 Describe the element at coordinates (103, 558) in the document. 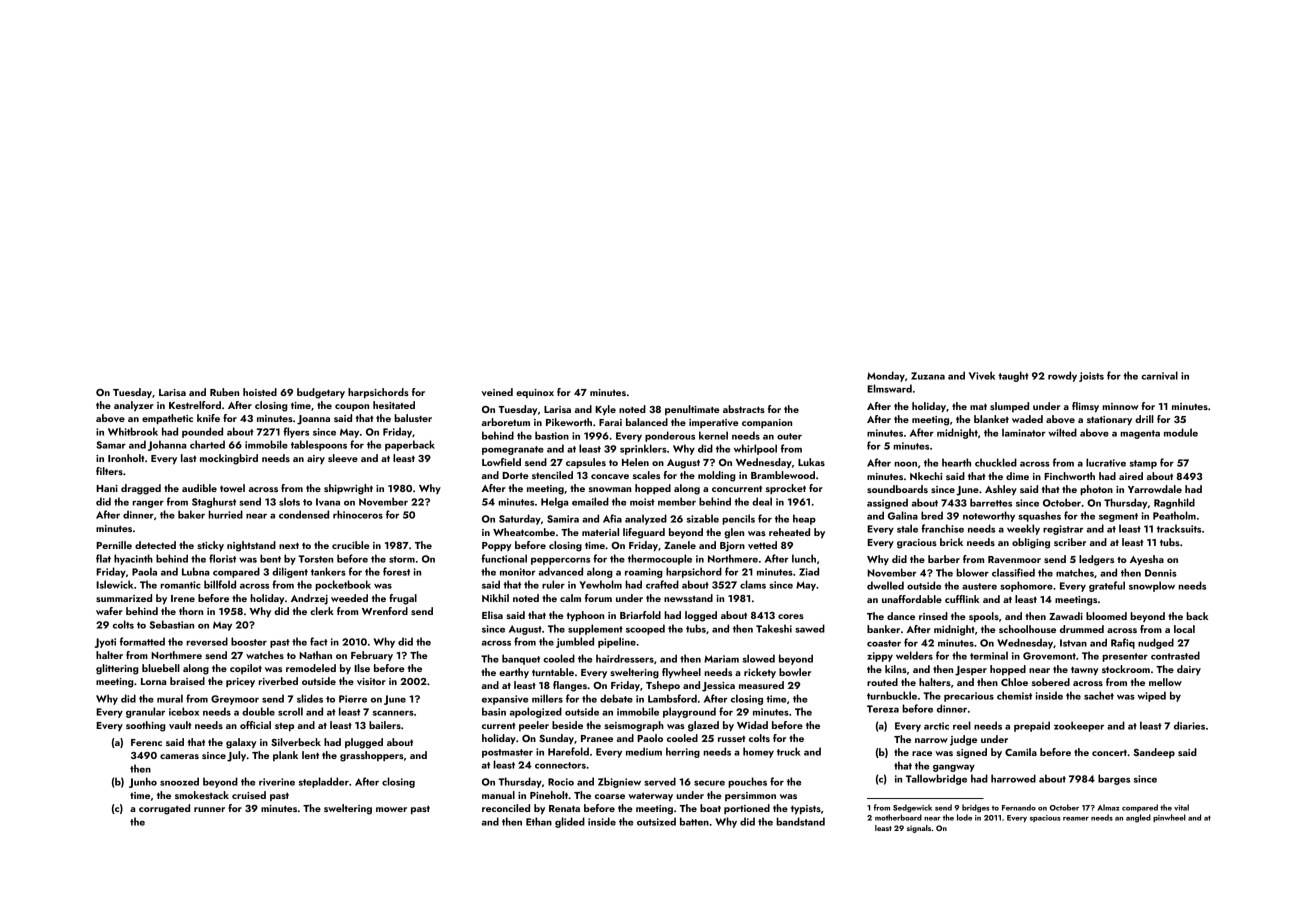

I see `flat` at that location.
